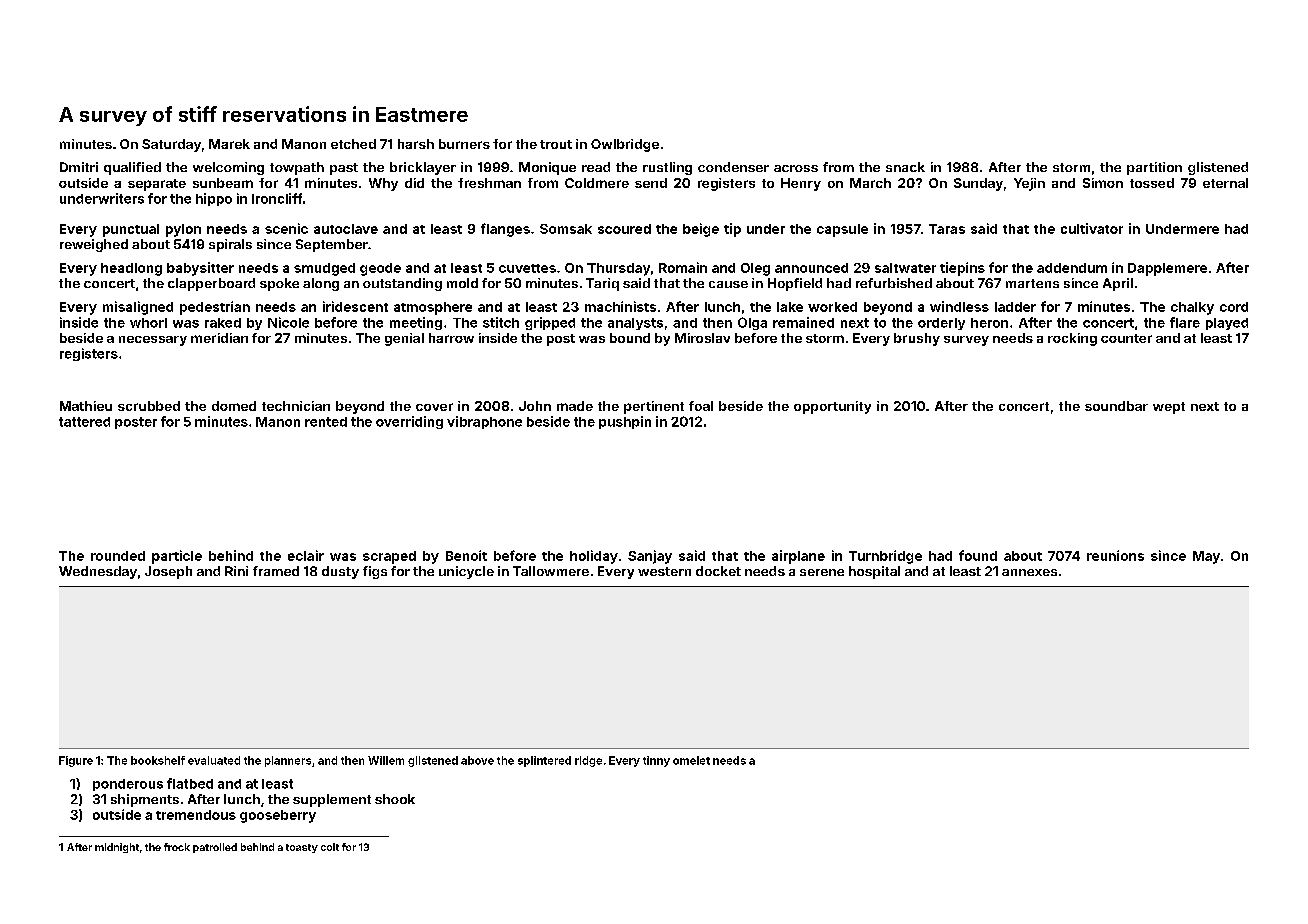  Describe the element at coordinates (1015, 307) in the page. I see `ladder` at that location.
